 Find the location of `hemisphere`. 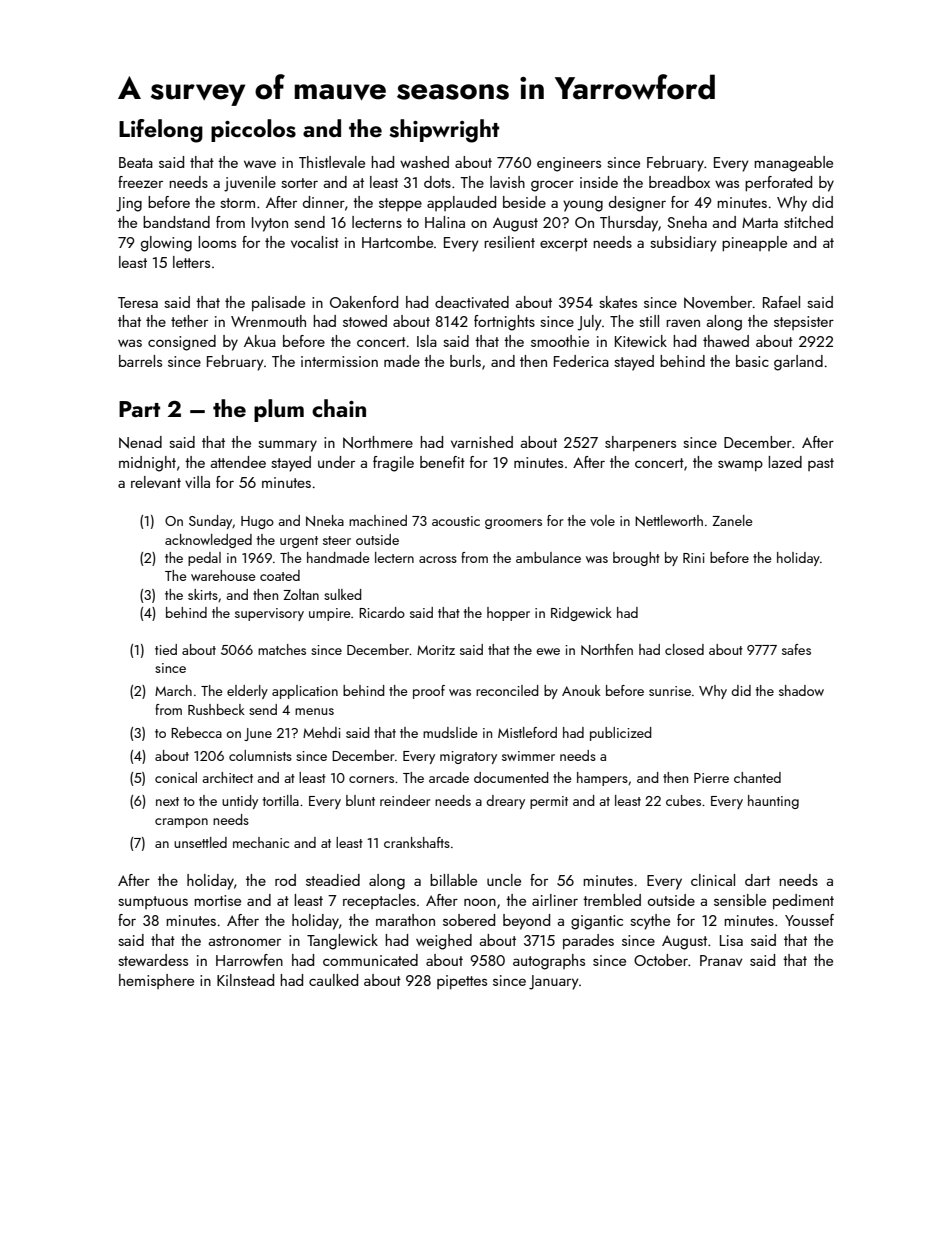

hemisphere is located at coordinates (156, 981).
